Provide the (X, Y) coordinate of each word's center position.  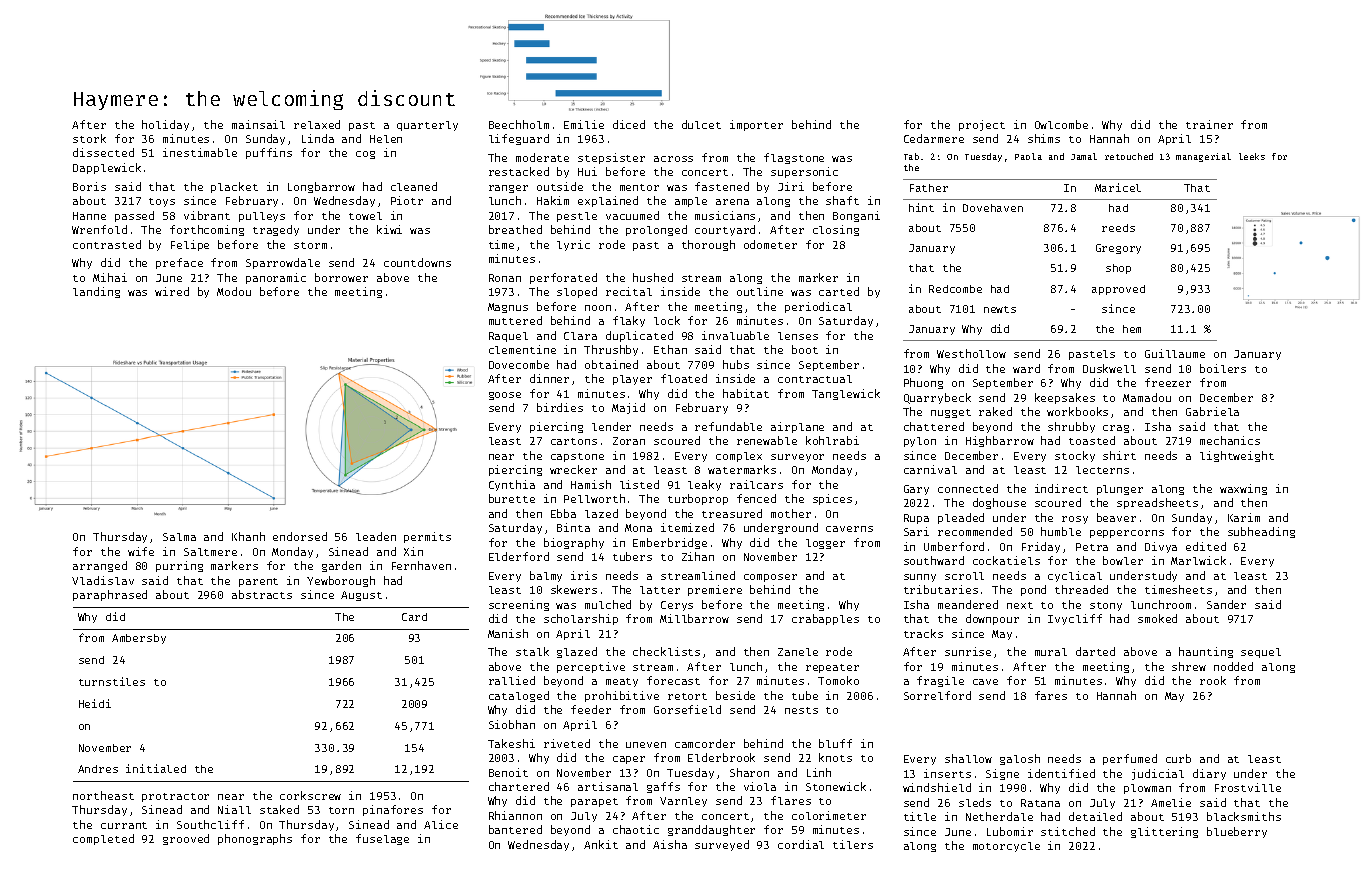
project (982, 125)
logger (825, 544)
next (1020, 605)
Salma (179, 537)
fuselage (382, 839)
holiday (165, 125)
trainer (1209, 124)
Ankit (601, 844)
